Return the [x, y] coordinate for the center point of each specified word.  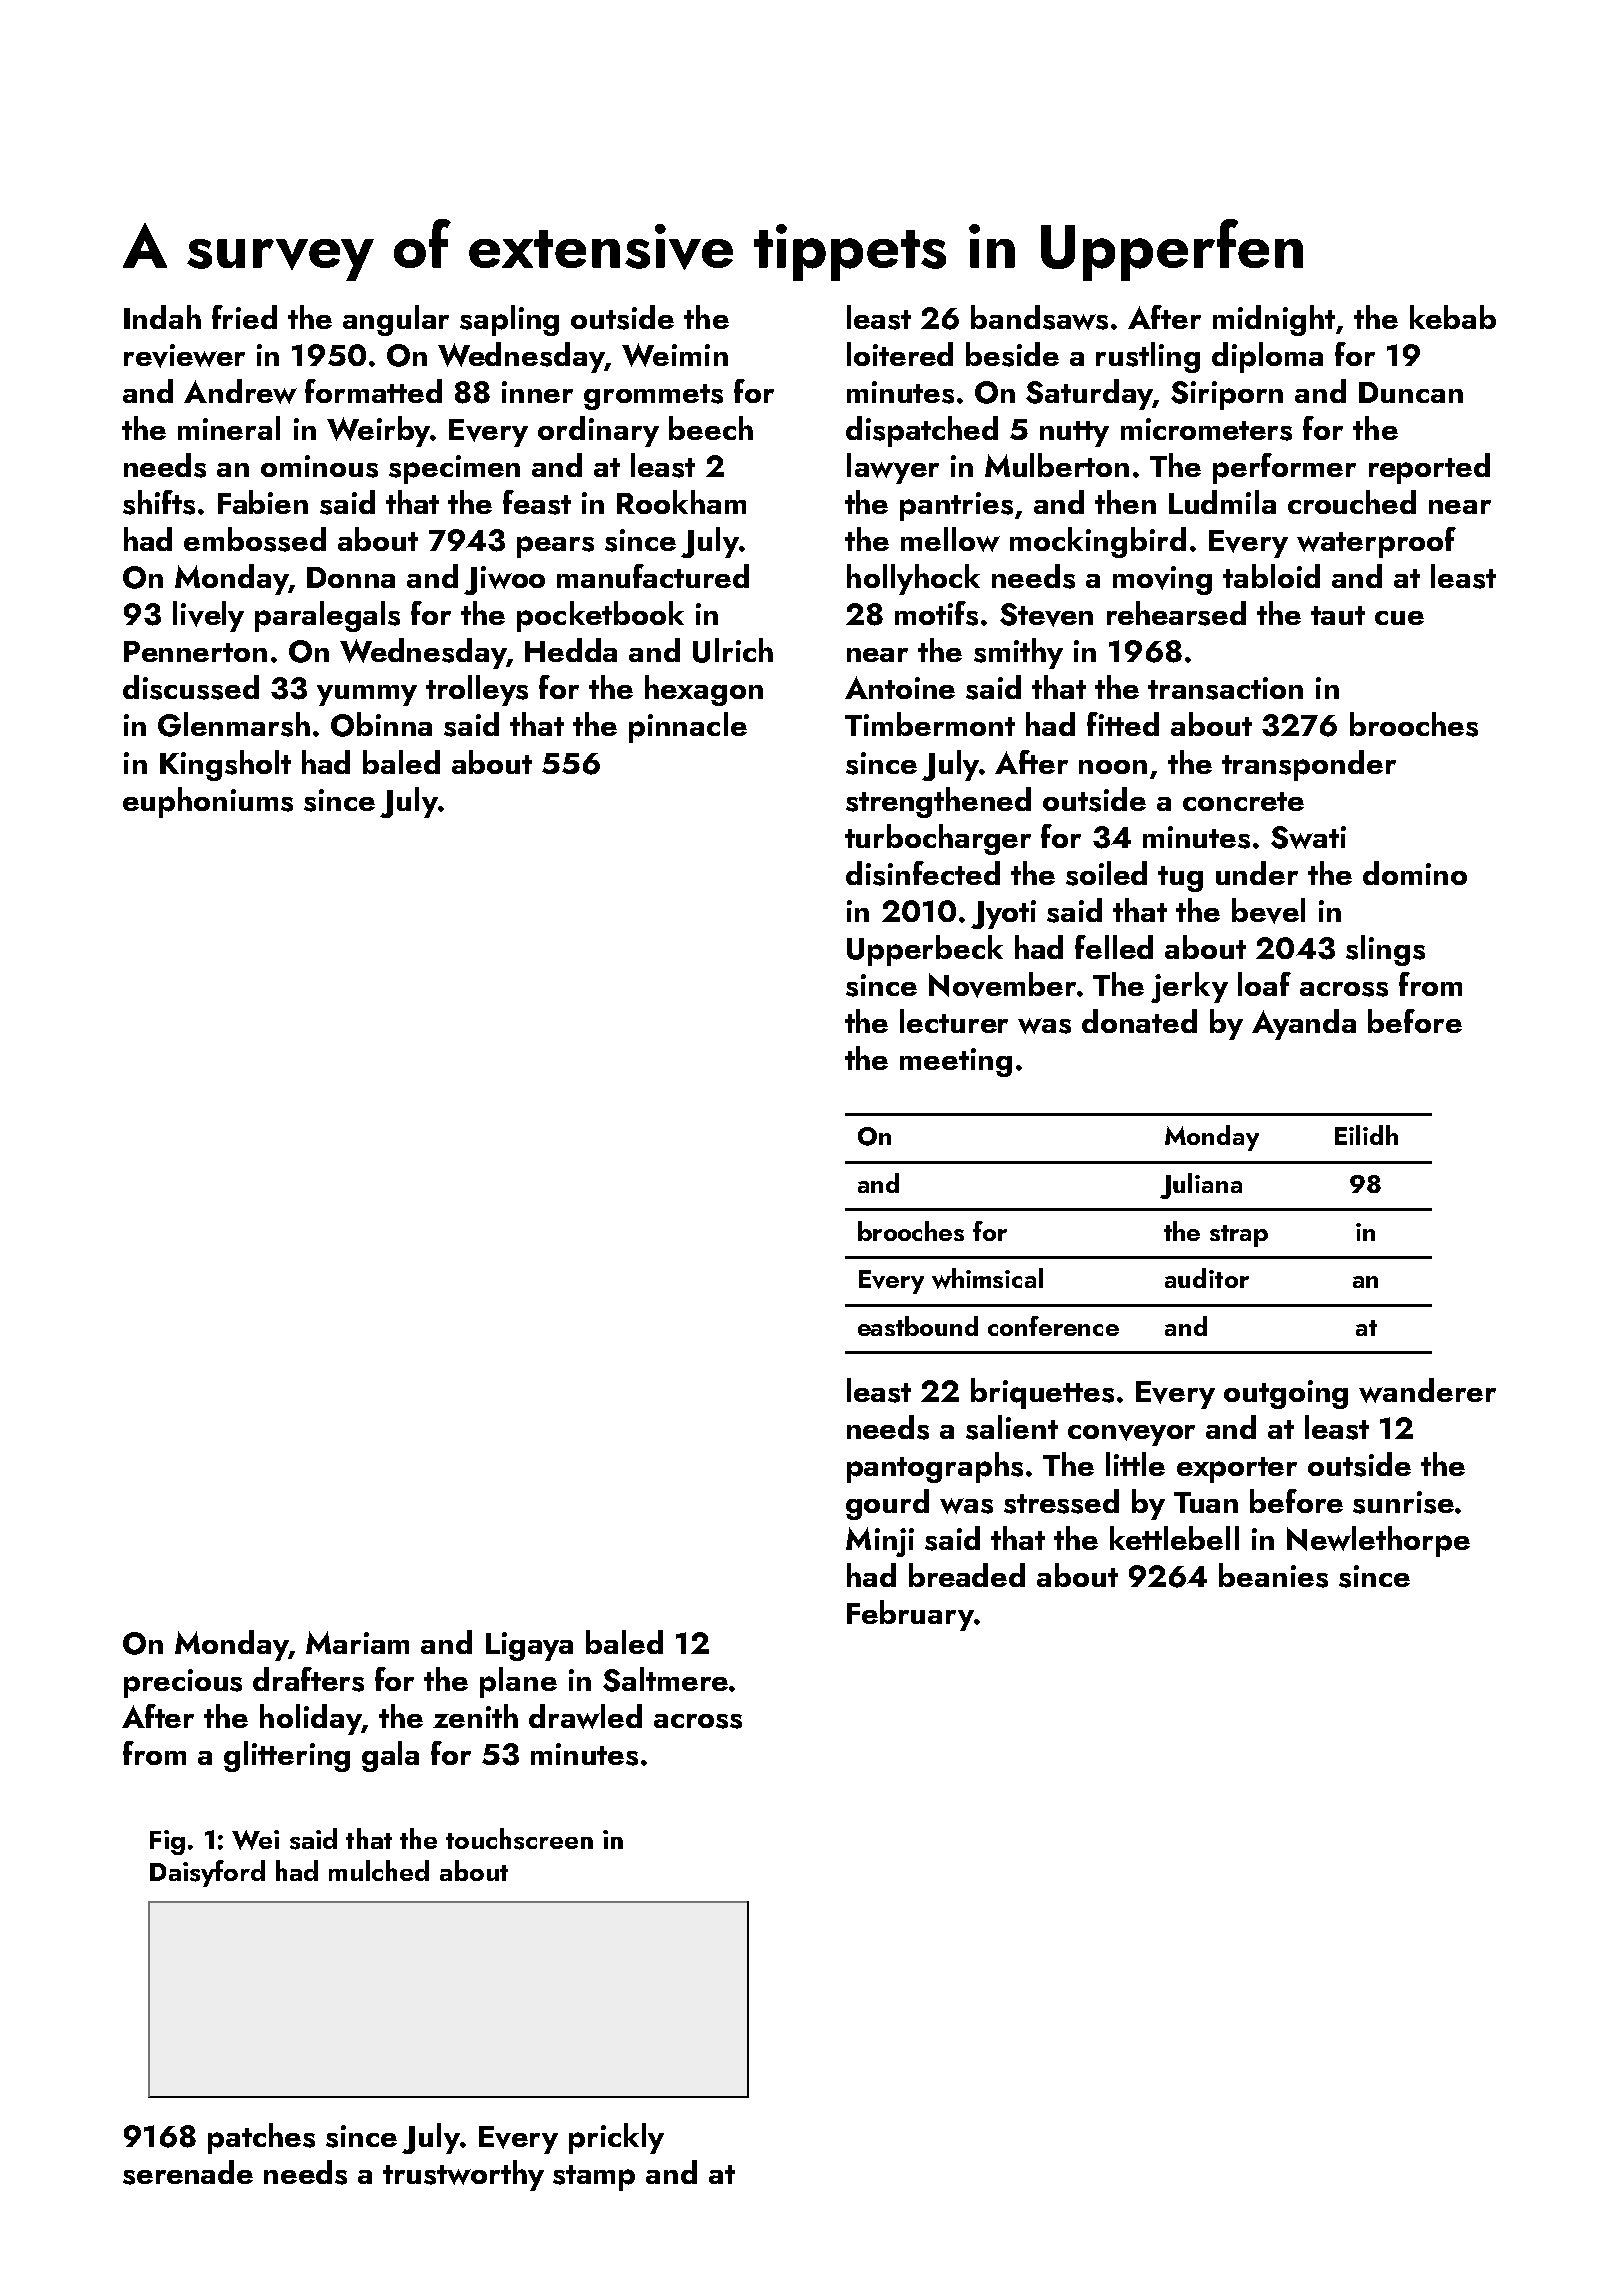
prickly [616, 2138]
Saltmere [665, 1679]
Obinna [381, 724]
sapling [509, 320]
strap [1239, 1236]
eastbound [918, 1326]
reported [1429, 468]
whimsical [987, 1278]
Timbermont [930, 724]
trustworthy [463, 2175]
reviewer [184, 356]
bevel [1268, 911]
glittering [287, 1756]
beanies [1273, 1575]
